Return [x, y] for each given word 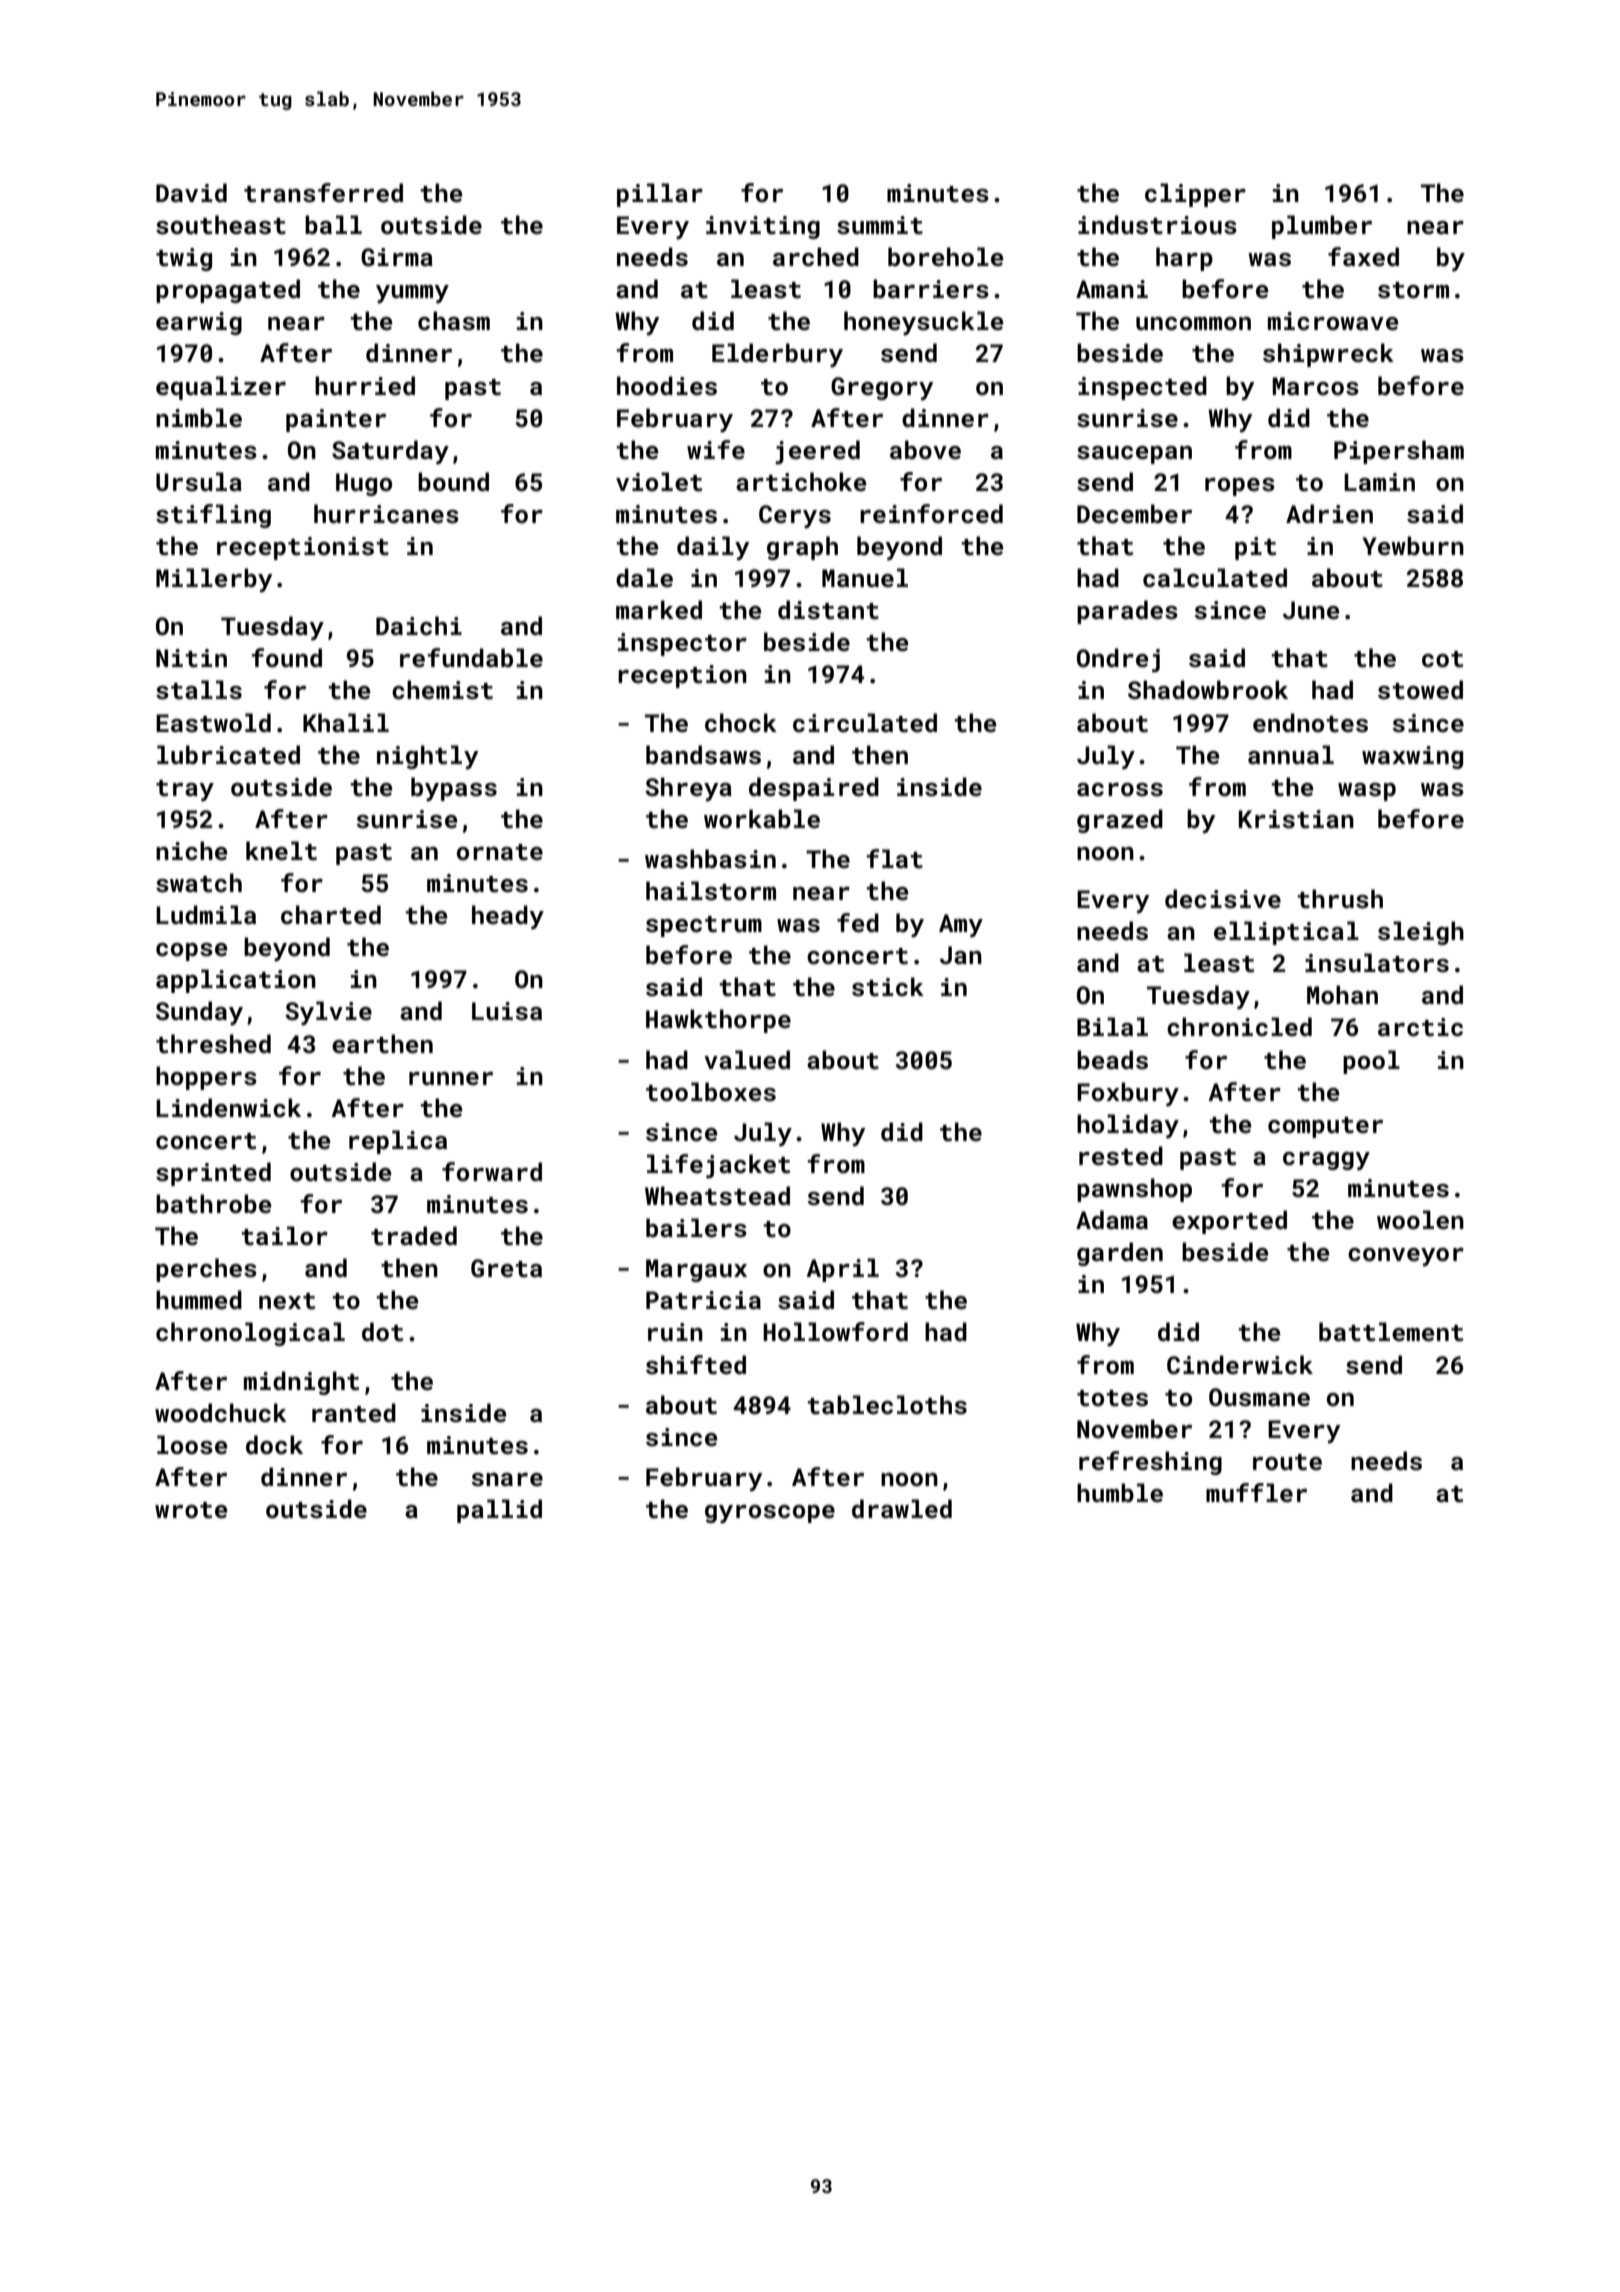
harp [1184, 259]
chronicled [1239, 1027]
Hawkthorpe [718, 1021]
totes [1112, 1398]
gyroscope [770, 1514]
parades [1127, 612]
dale [644, 577]
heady [508, 917]
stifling [213, 516]
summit [880, 225]
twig [184, 259]
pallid [499, 1511]
